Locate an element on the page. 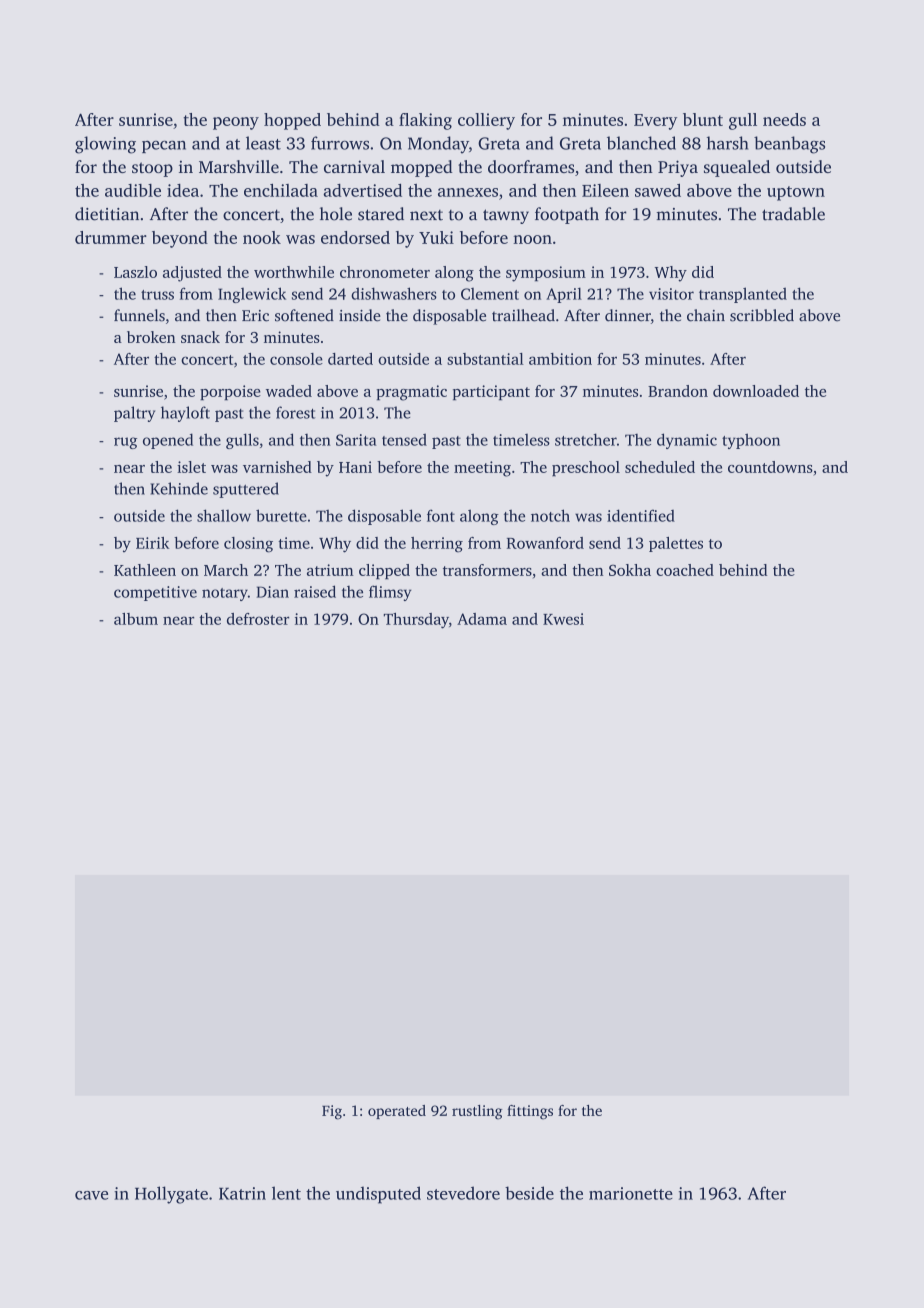  album is located at coordinates (136, 619).
